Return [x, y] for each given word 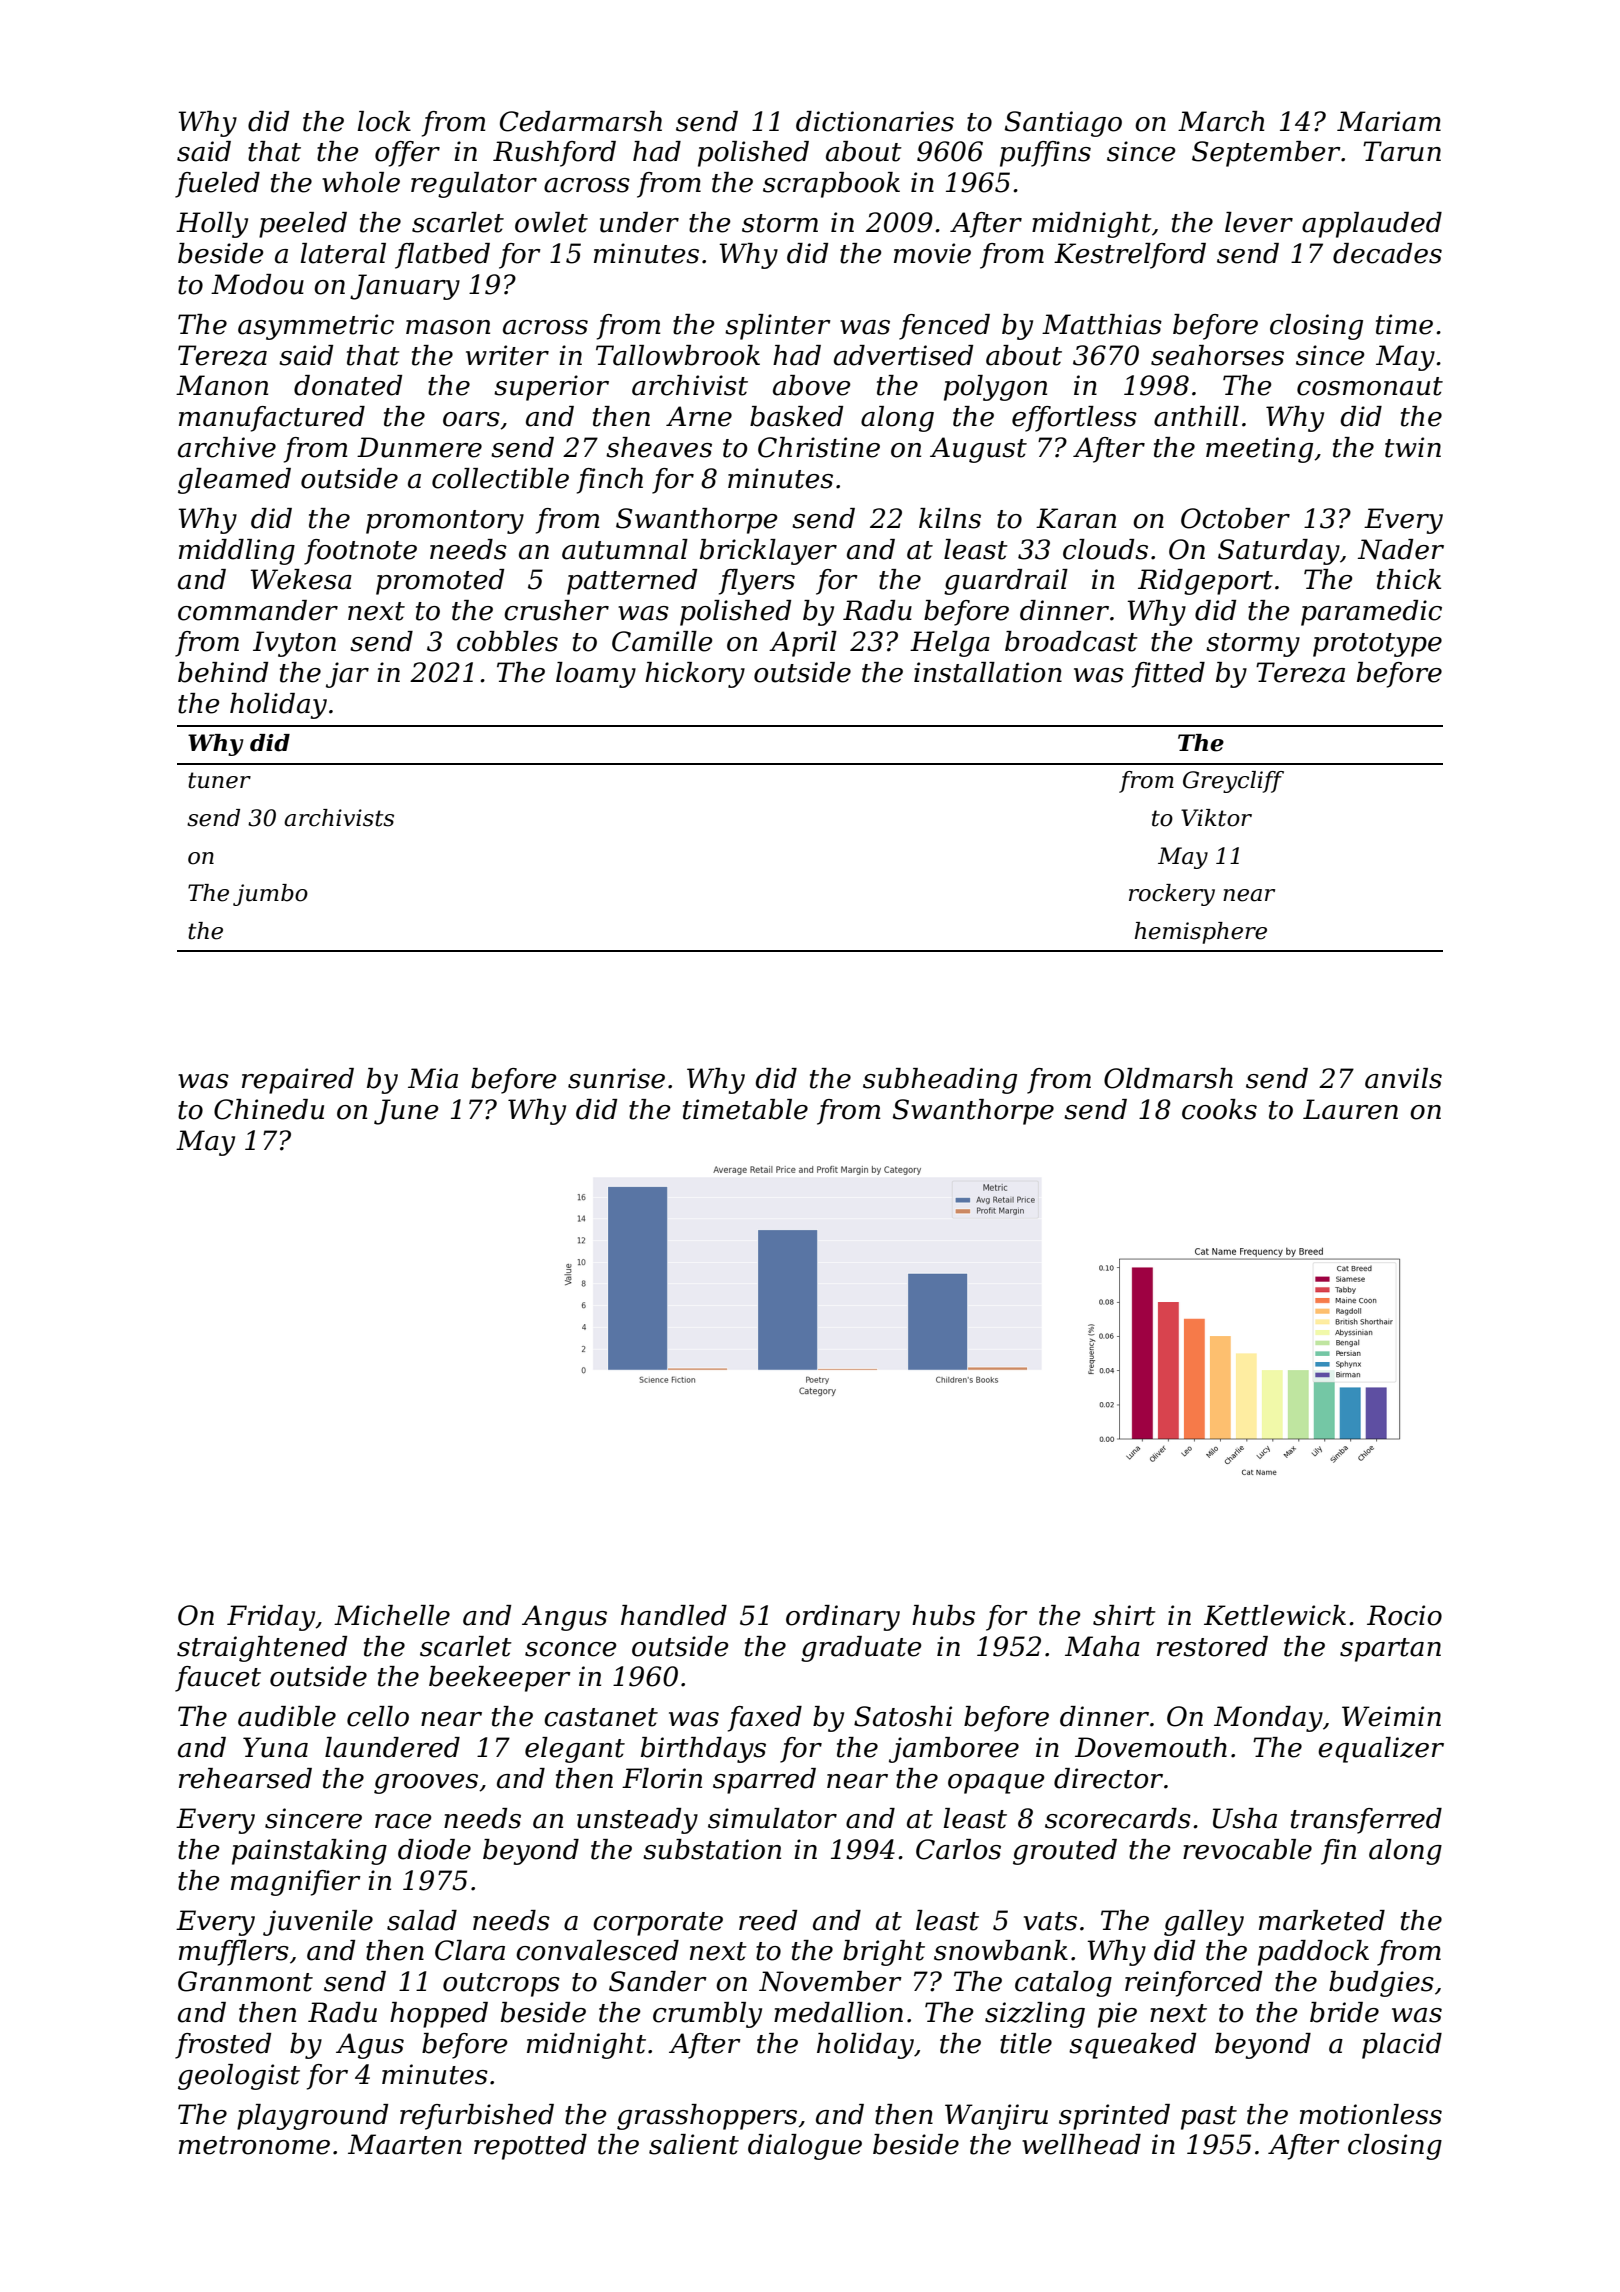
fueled [217, 185]
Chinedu [269, 1109]
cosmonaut [1370, 386]
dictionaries [875, 121]
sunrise [616, 1078]
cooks [1219, 1109]
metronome [254, 2145]
